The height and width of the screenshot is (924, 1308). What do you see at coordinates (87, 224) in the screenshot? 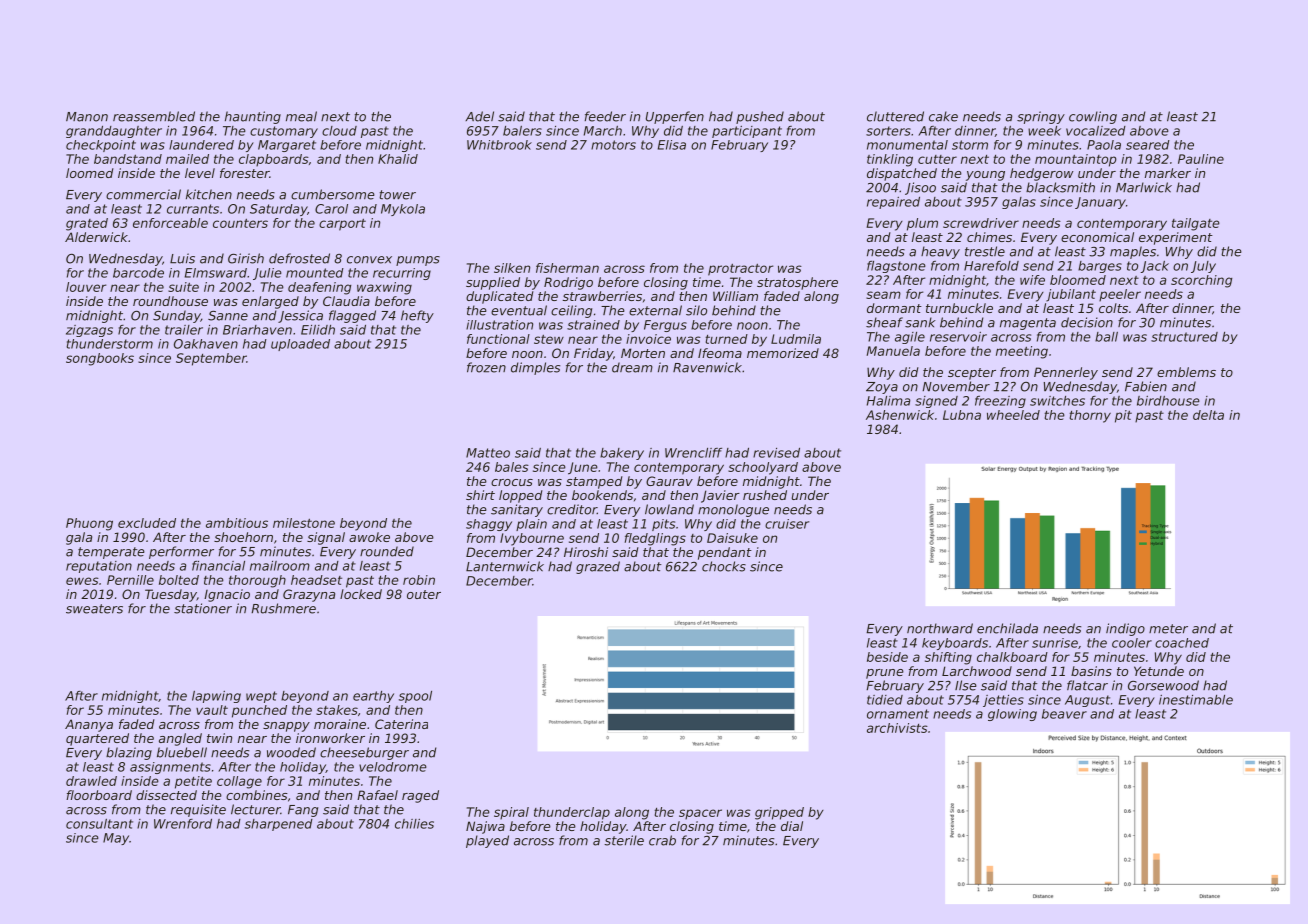
I see `grated` at bounding box center [87, 224].
